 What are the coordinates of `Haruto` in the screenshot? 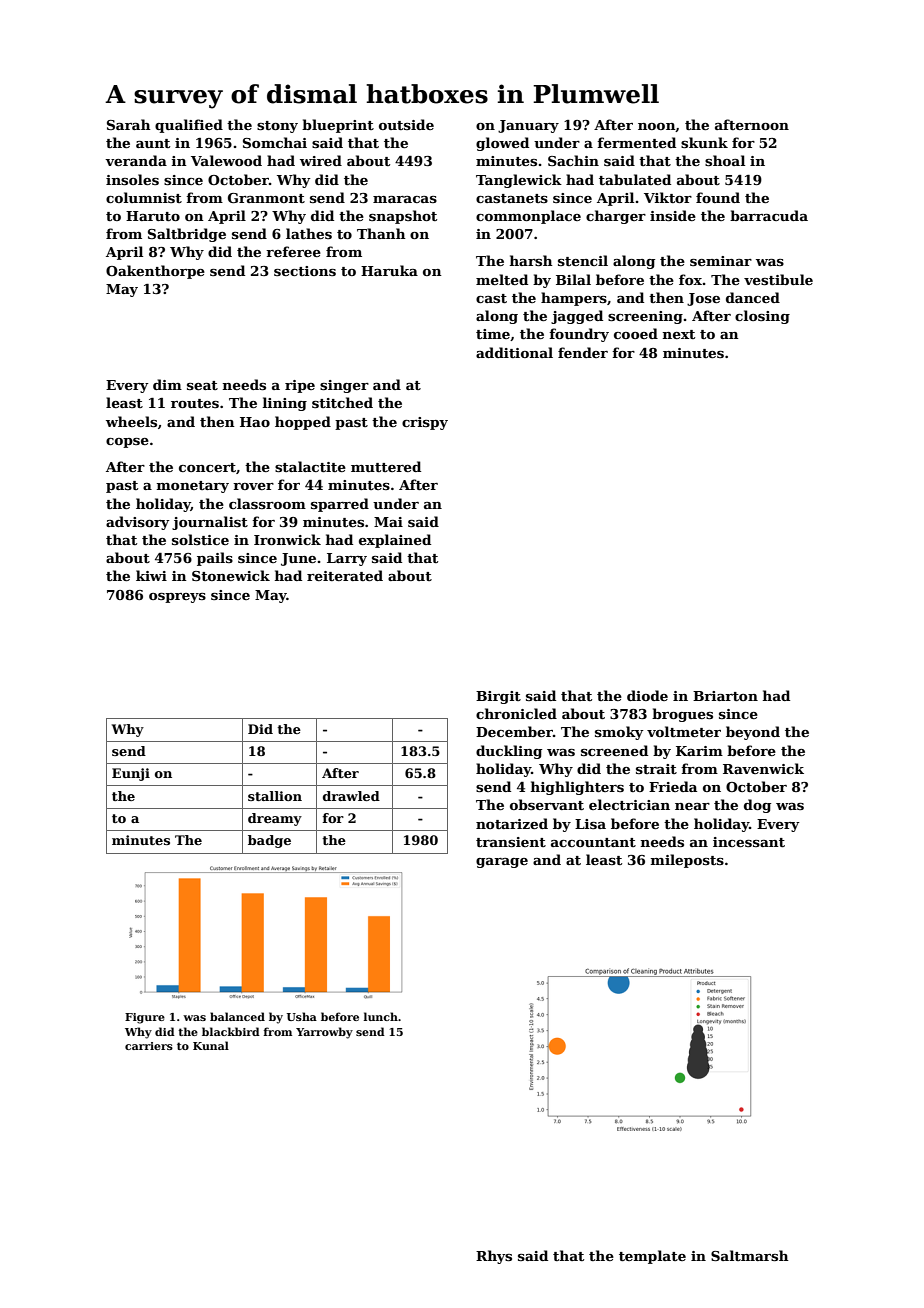 It's located at (153, 216).
